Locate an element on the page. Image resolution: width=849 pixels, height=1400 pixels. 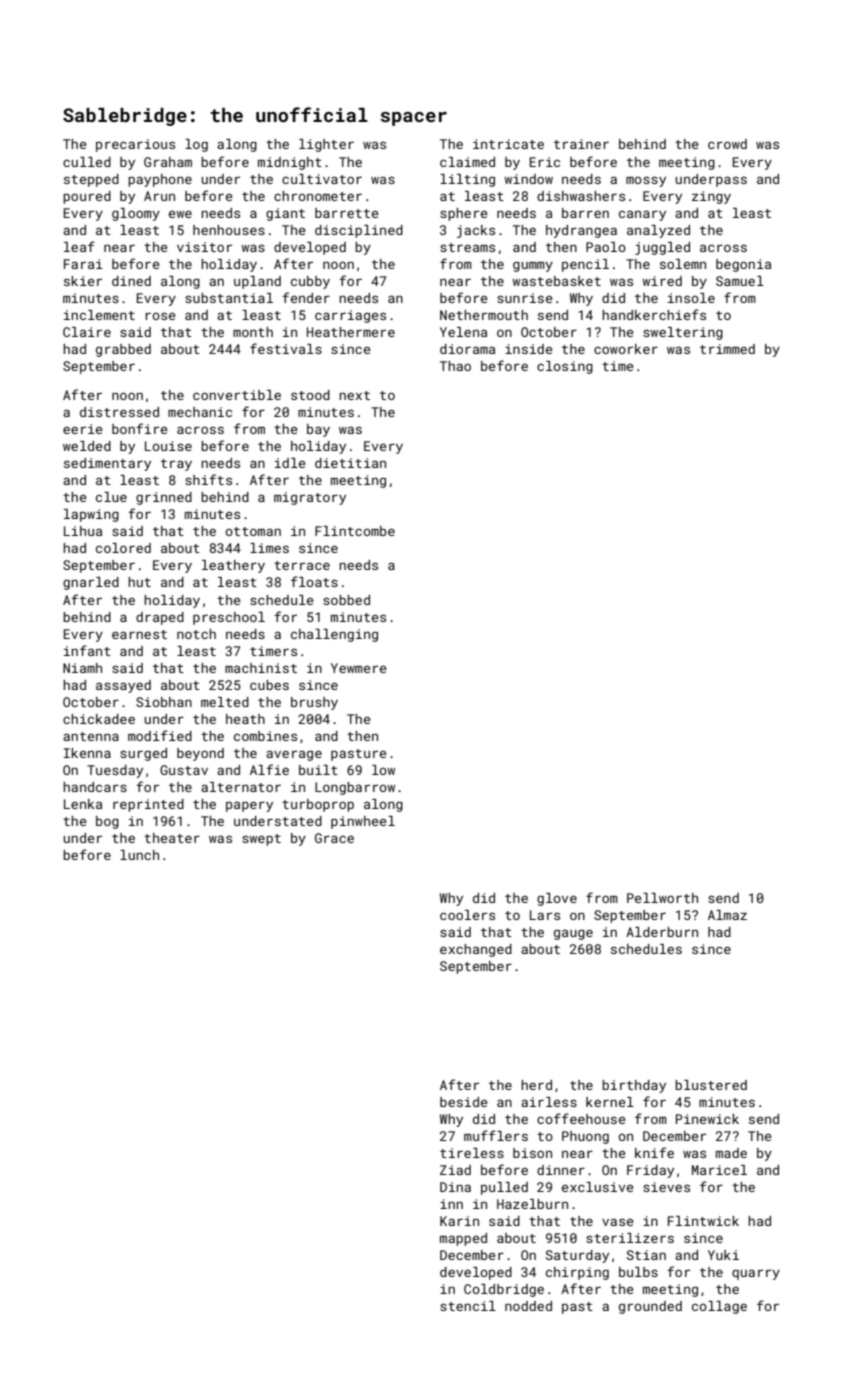
Dina is located at coordinates (455, 1187).
